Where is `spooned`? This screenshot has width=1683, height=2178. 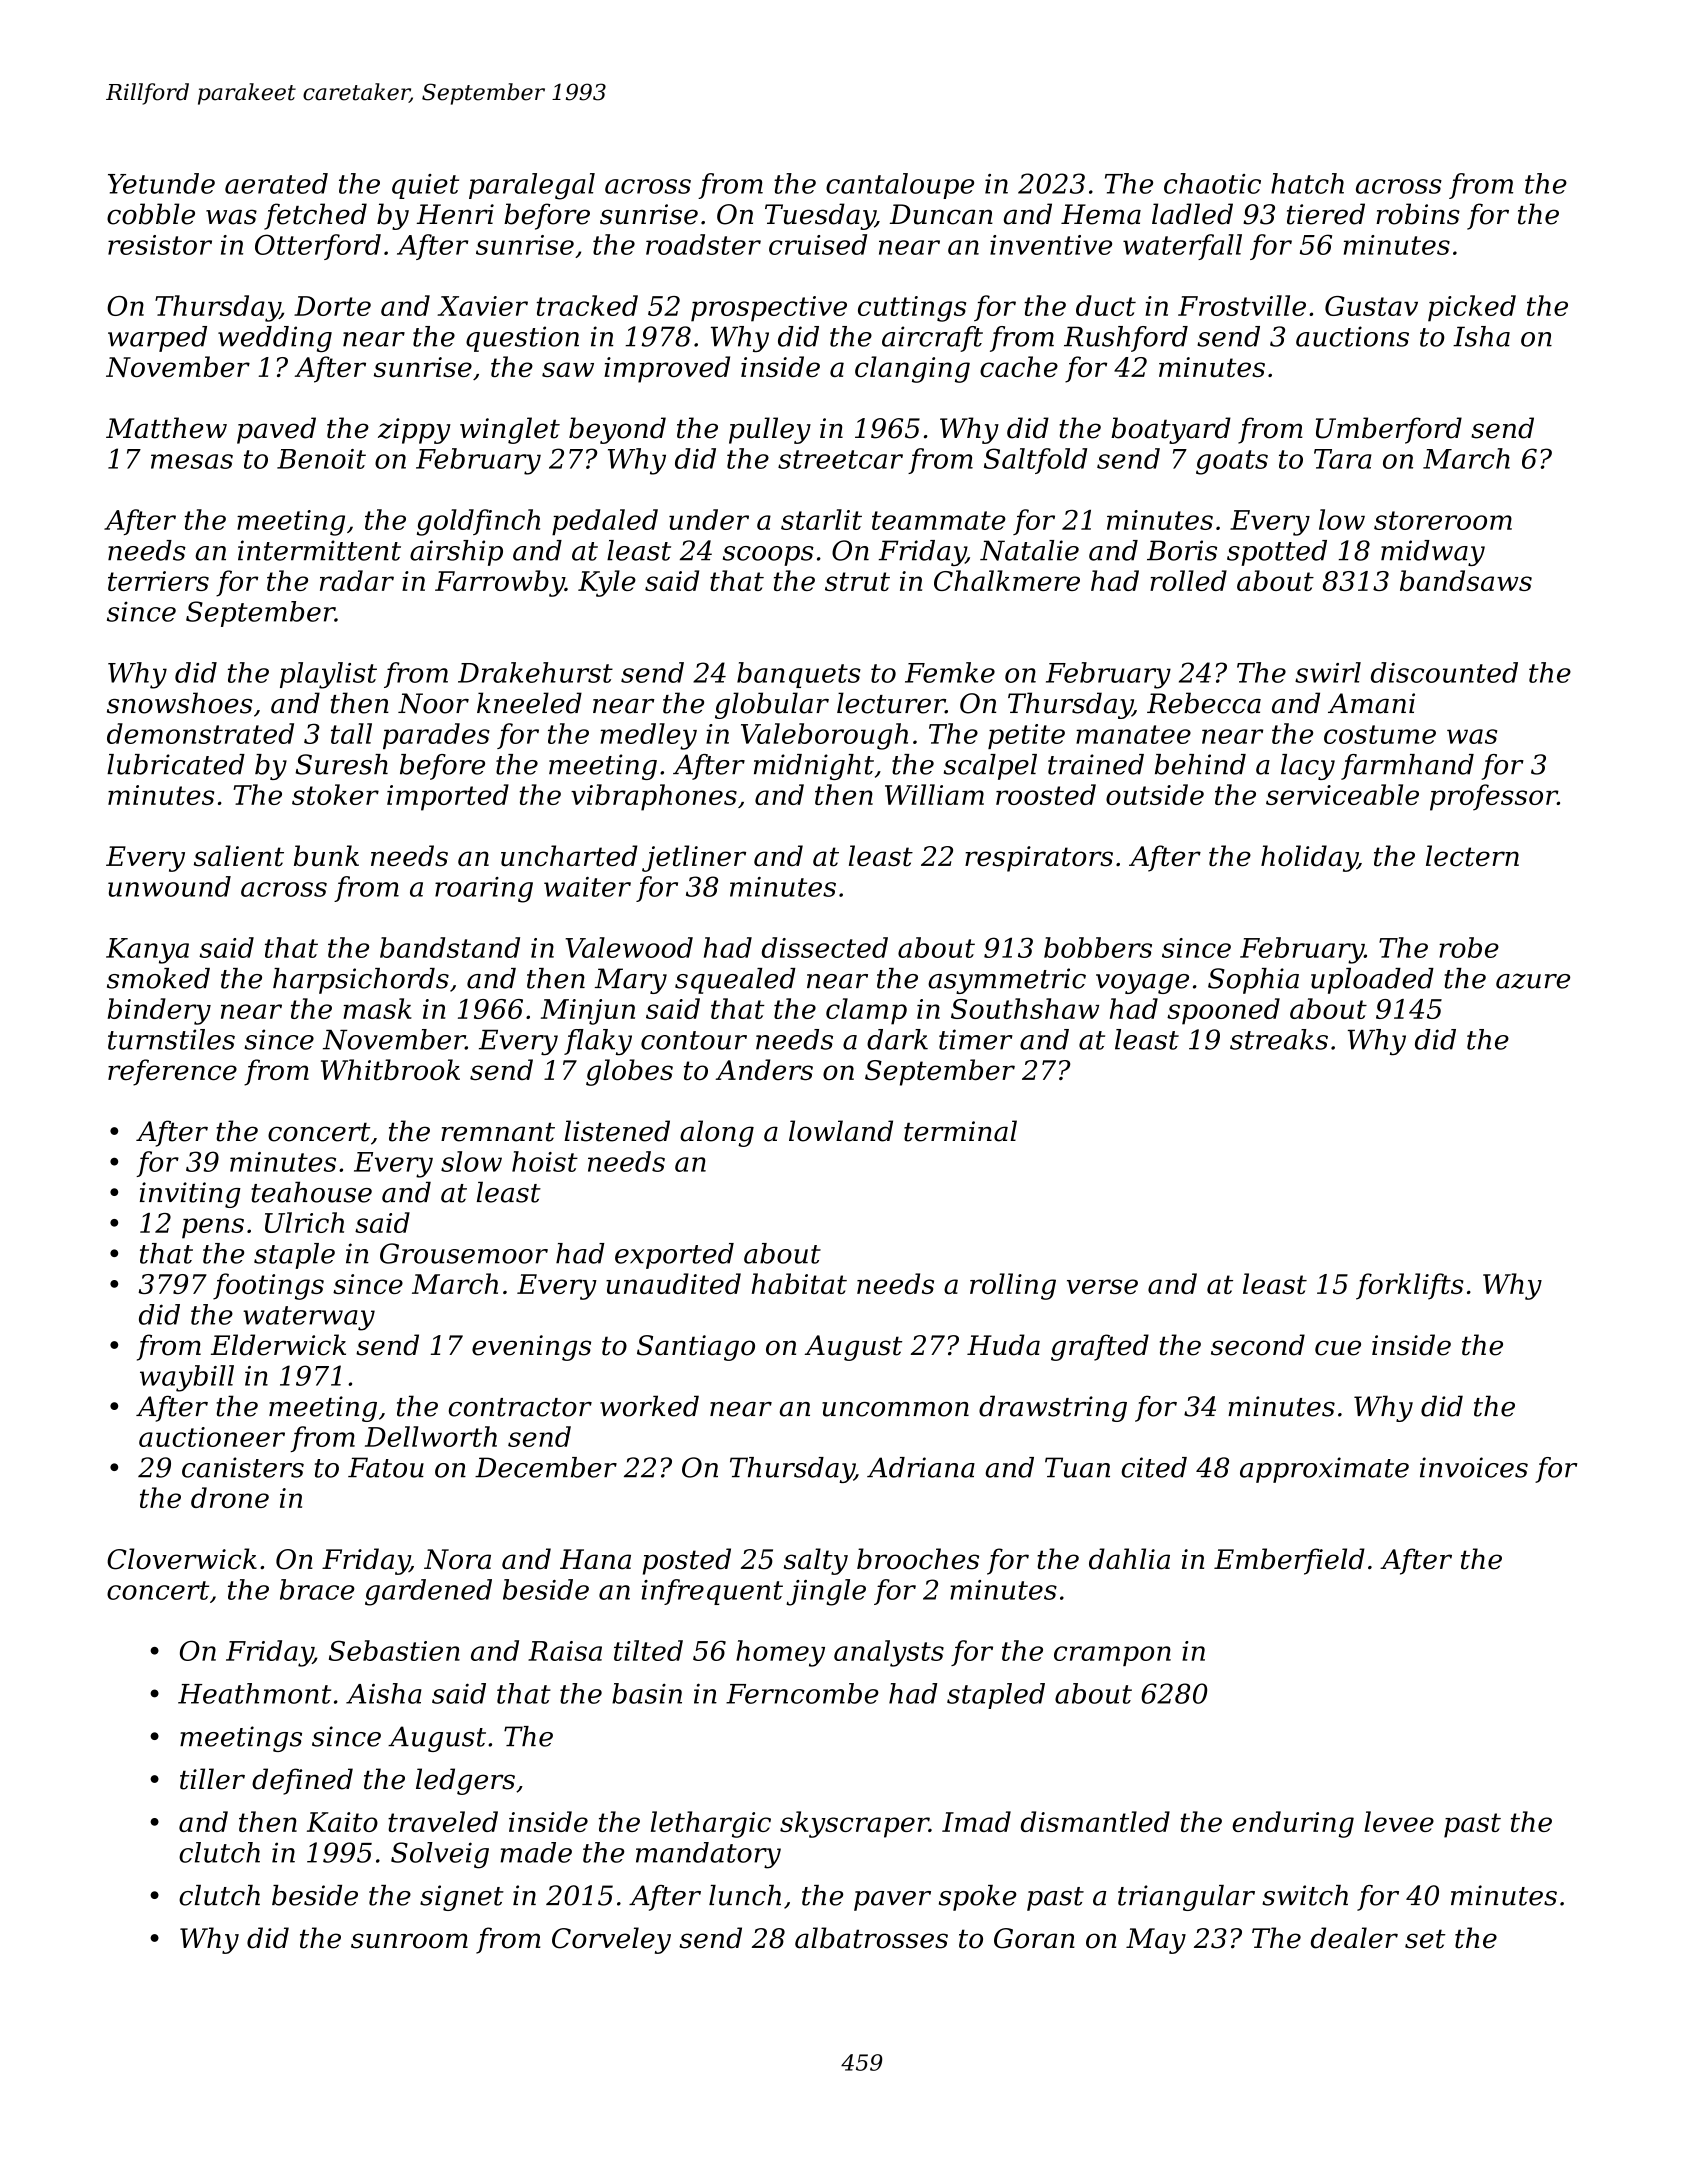
spooned is located at coordinates (1223, 1011).
